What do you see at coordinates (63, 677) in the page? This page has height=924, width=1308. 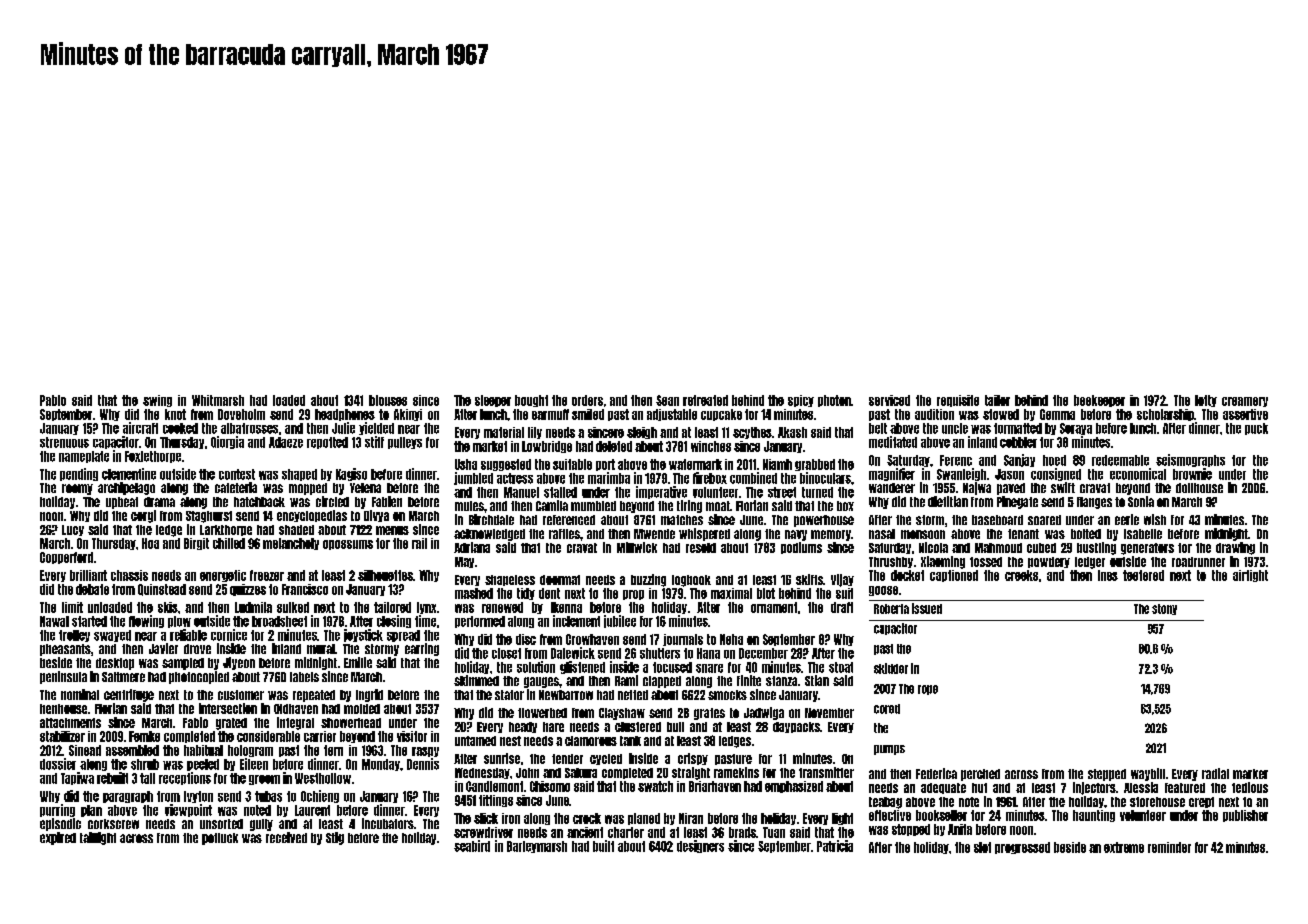 I see `peninsula` at bounding box center [63, 677].
